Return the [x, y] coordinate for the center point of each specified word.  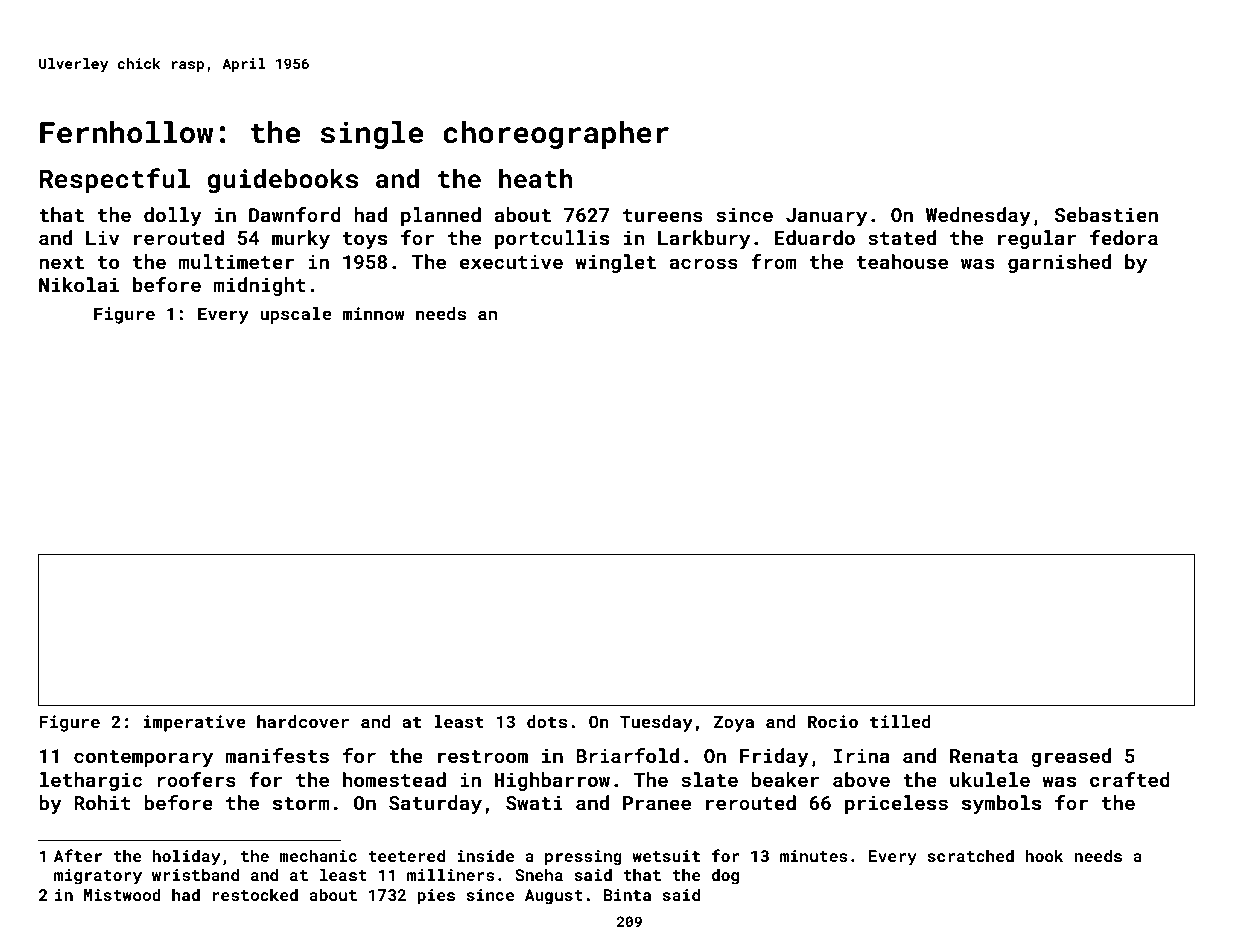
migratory [98, 877]
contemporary [143, 758]
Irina [862, 756]
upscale [296, 315]
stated [902, 237]
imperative [194, 723]
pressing [583, 858]
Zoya [734, 723]
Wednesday [978, 216]
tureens [663, 215]
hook [1044, 855]
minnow [374, 313]
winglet [615, 263]
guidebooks [282, 181]
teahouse [902, 261]
